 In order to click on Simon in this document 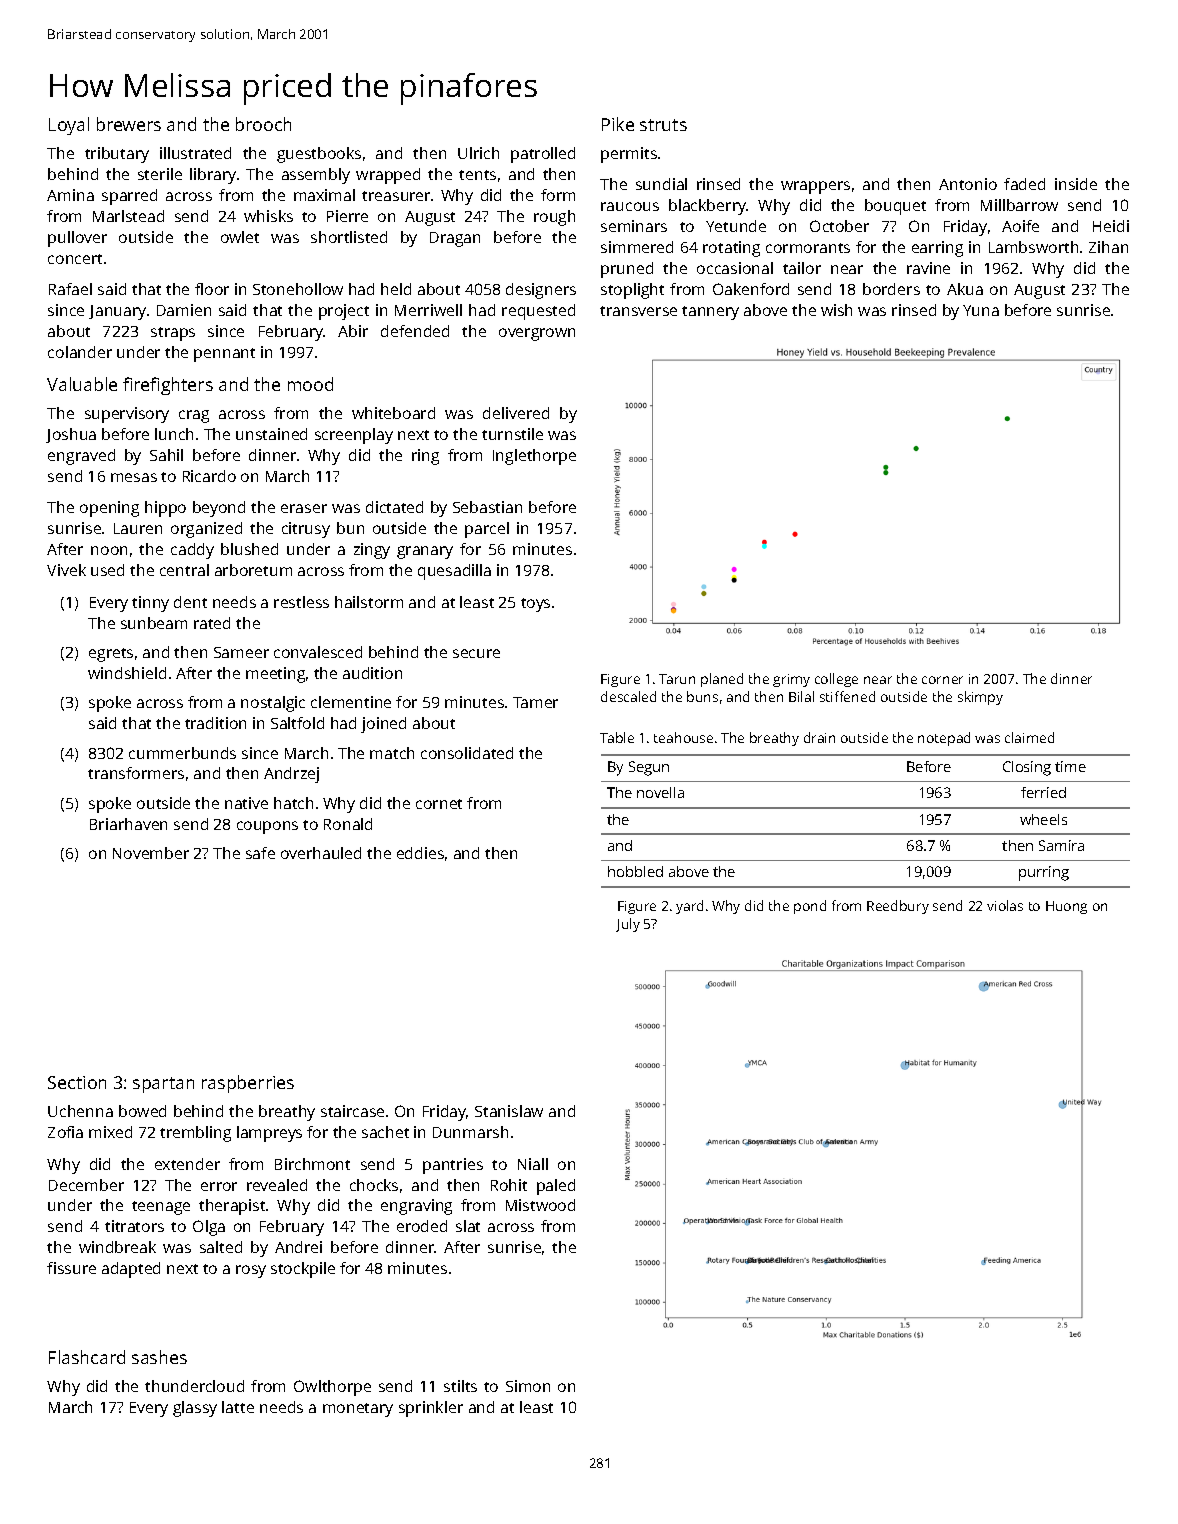, I will do `click(528, 1386)`.
